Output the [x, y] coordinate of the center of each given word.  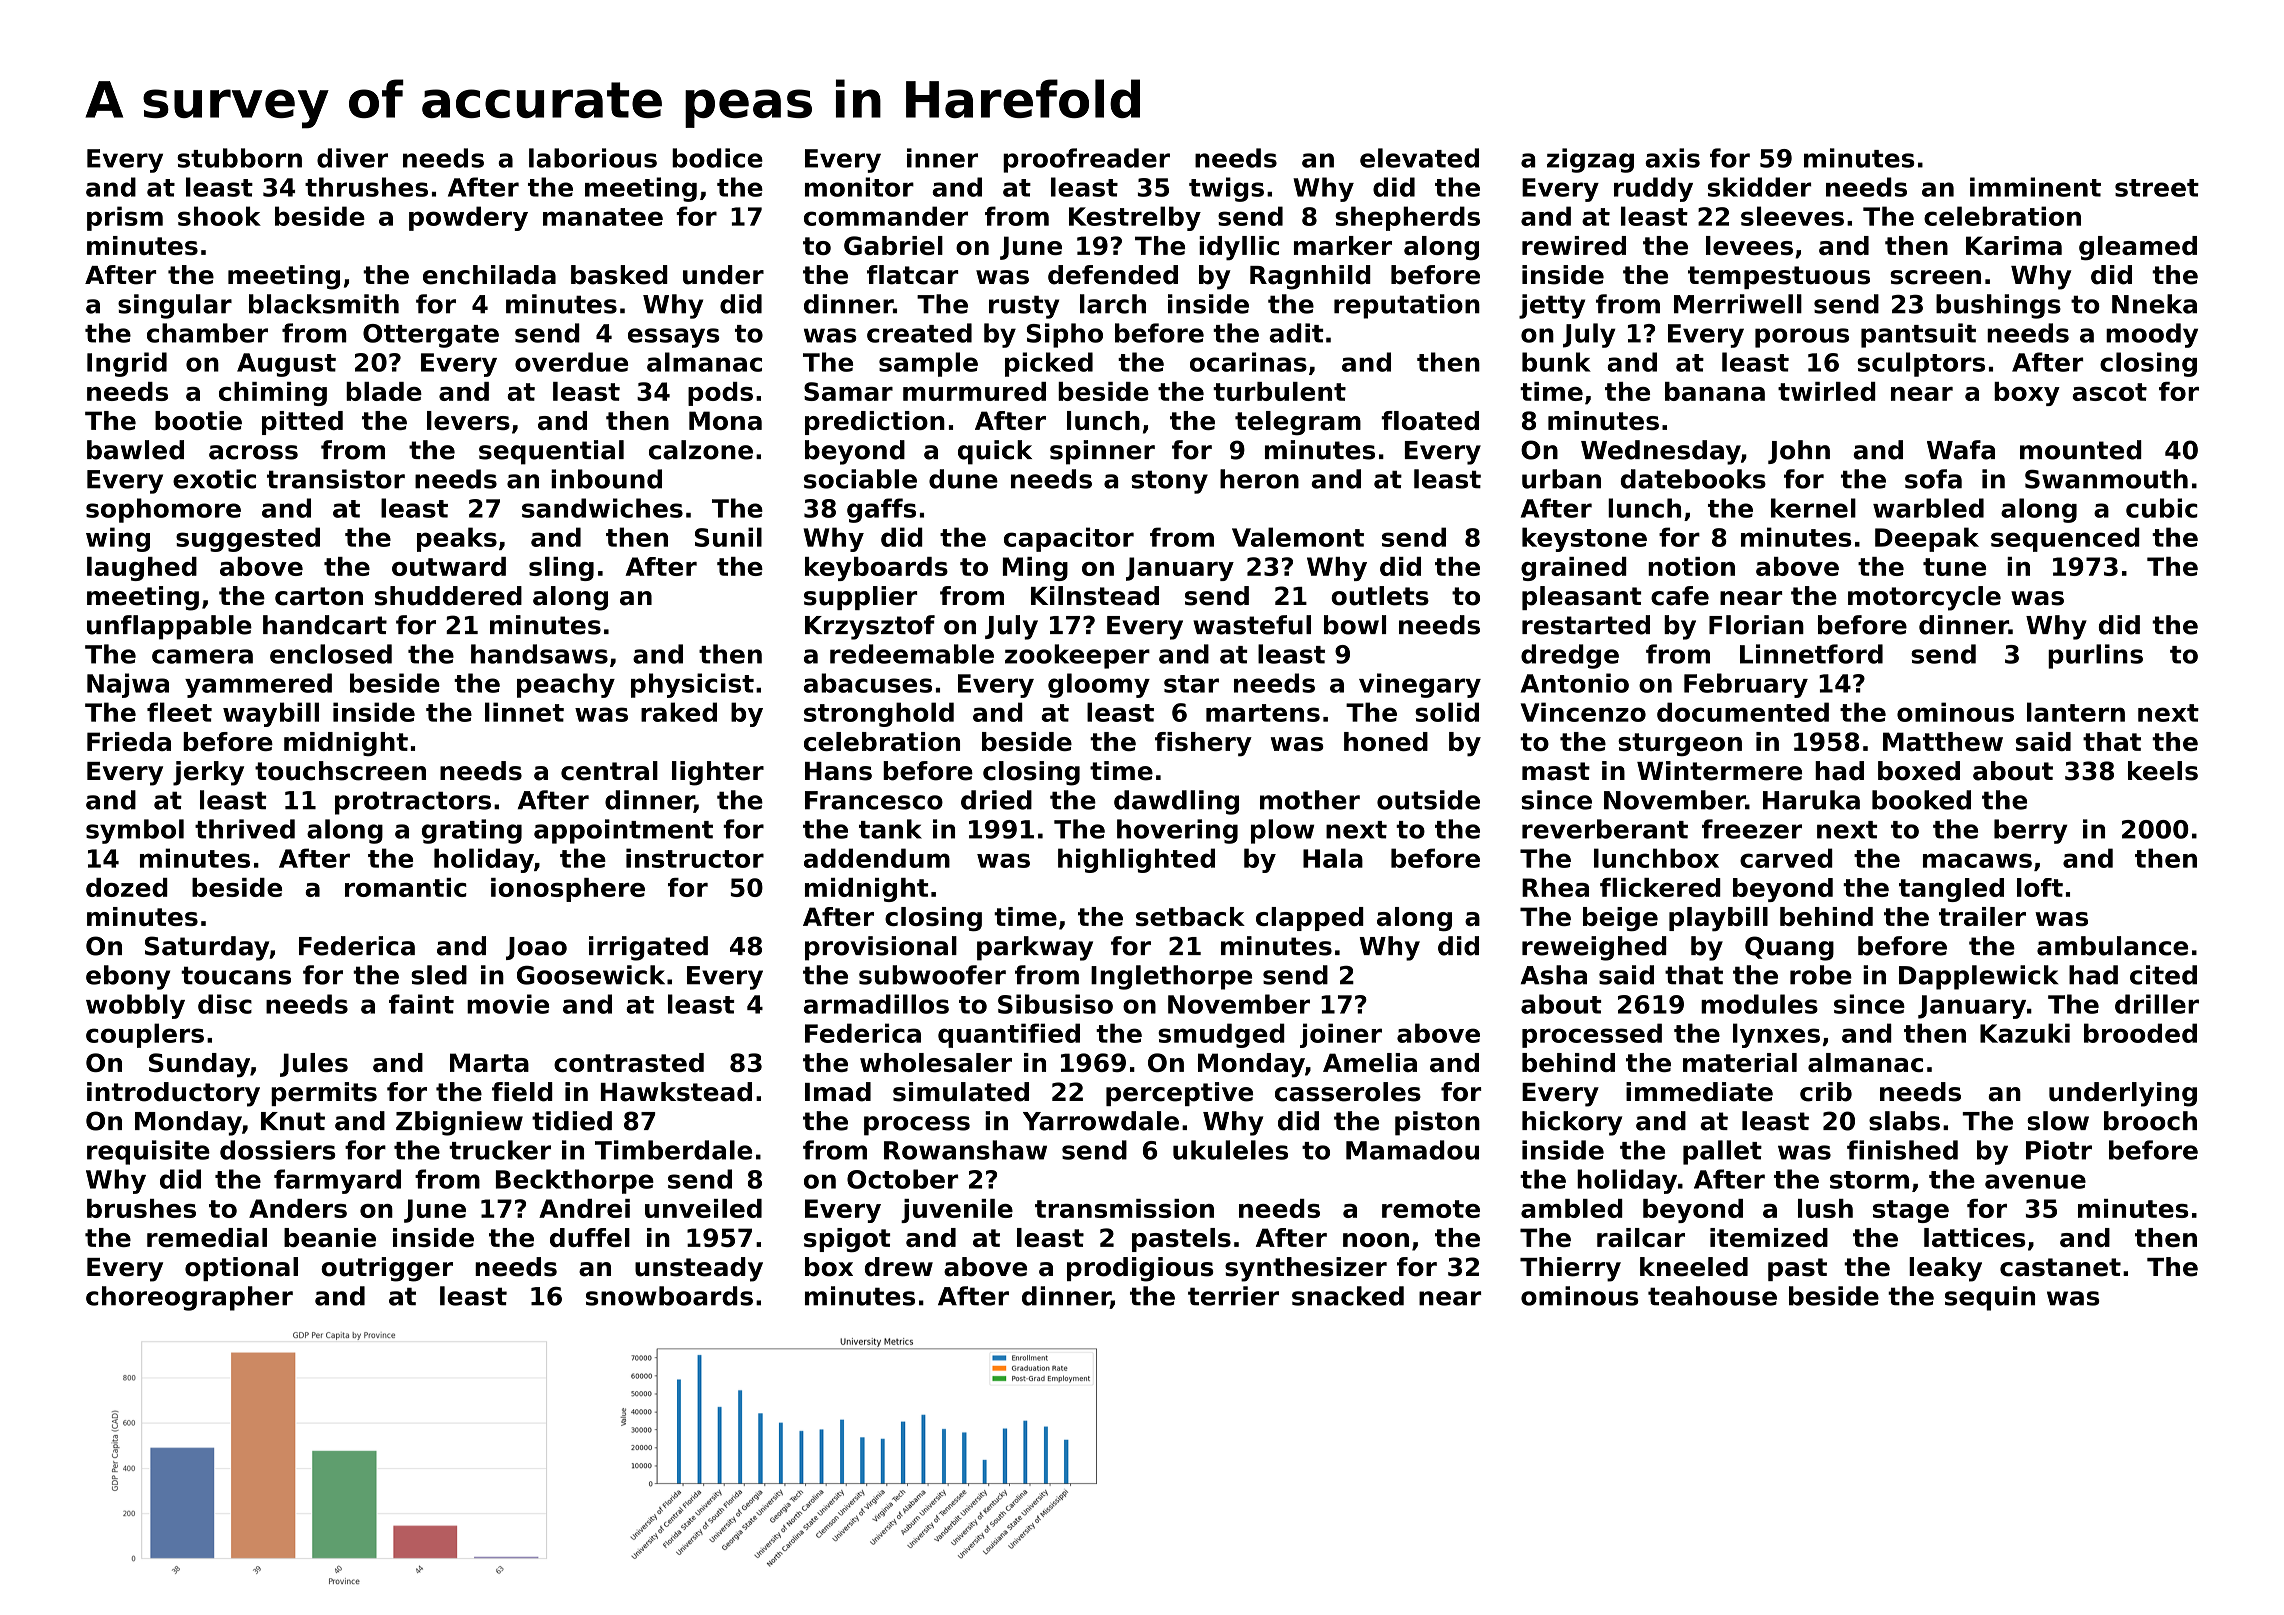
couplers [145, 1035]
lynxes [1776, 1035]
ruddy [1653, 189]
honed [1386, 741]
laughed [142, 569]
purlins [2095, 656]
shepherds [1407, 218]
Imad [838, 1092]
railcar [1641, 1237]
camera [202, 656]
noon [1376, 1240]
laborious [593, 158]
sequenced [2065, 539]
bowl [1355, 625]
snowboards [669, 1296]
